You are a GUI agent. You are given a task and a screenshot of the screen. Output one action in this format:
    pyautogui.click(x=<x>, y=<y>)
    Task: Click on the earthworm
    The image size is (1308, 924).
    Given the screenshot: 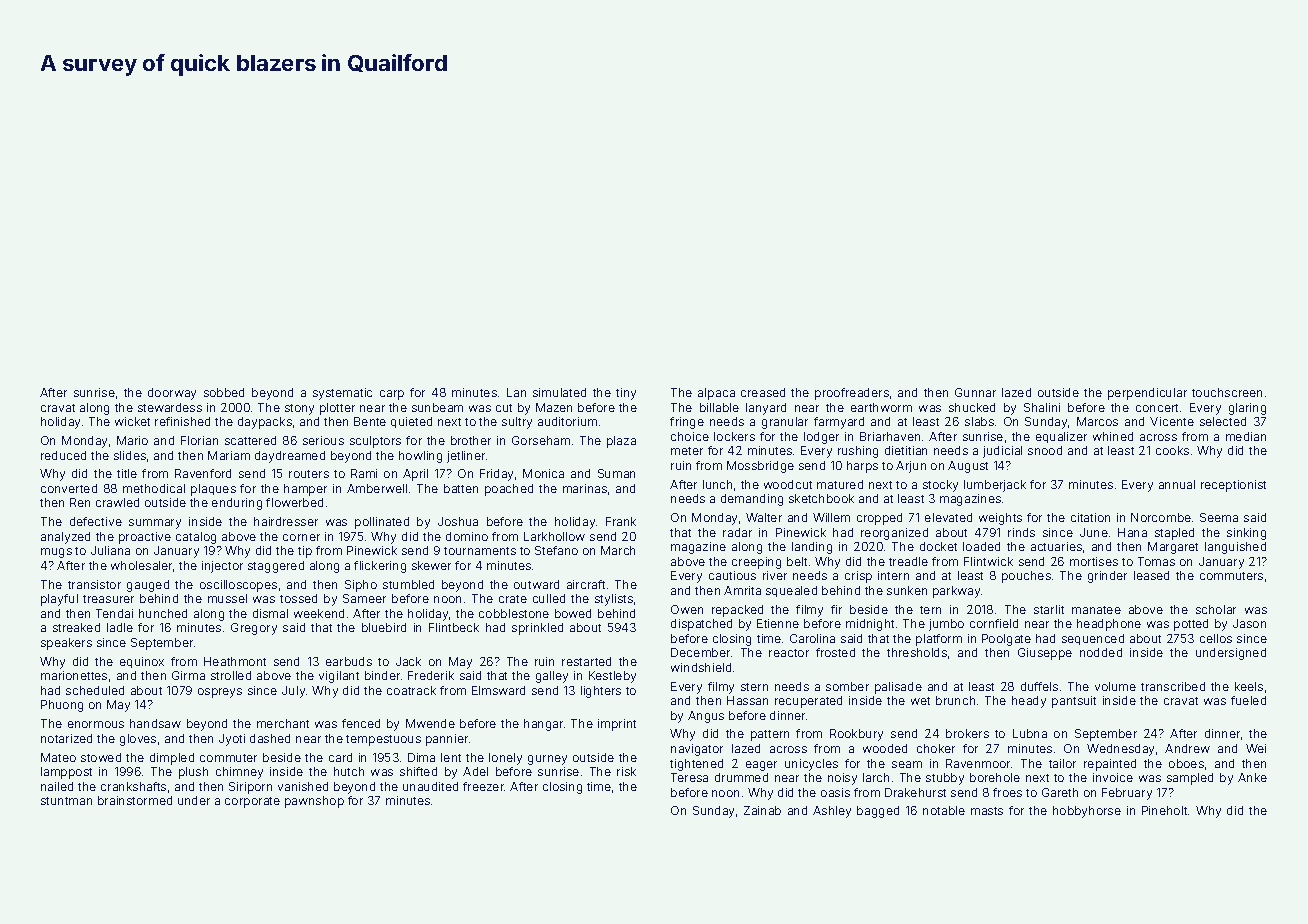 What is the action you would take?
    pyautogui.click(x=881, y=407)
